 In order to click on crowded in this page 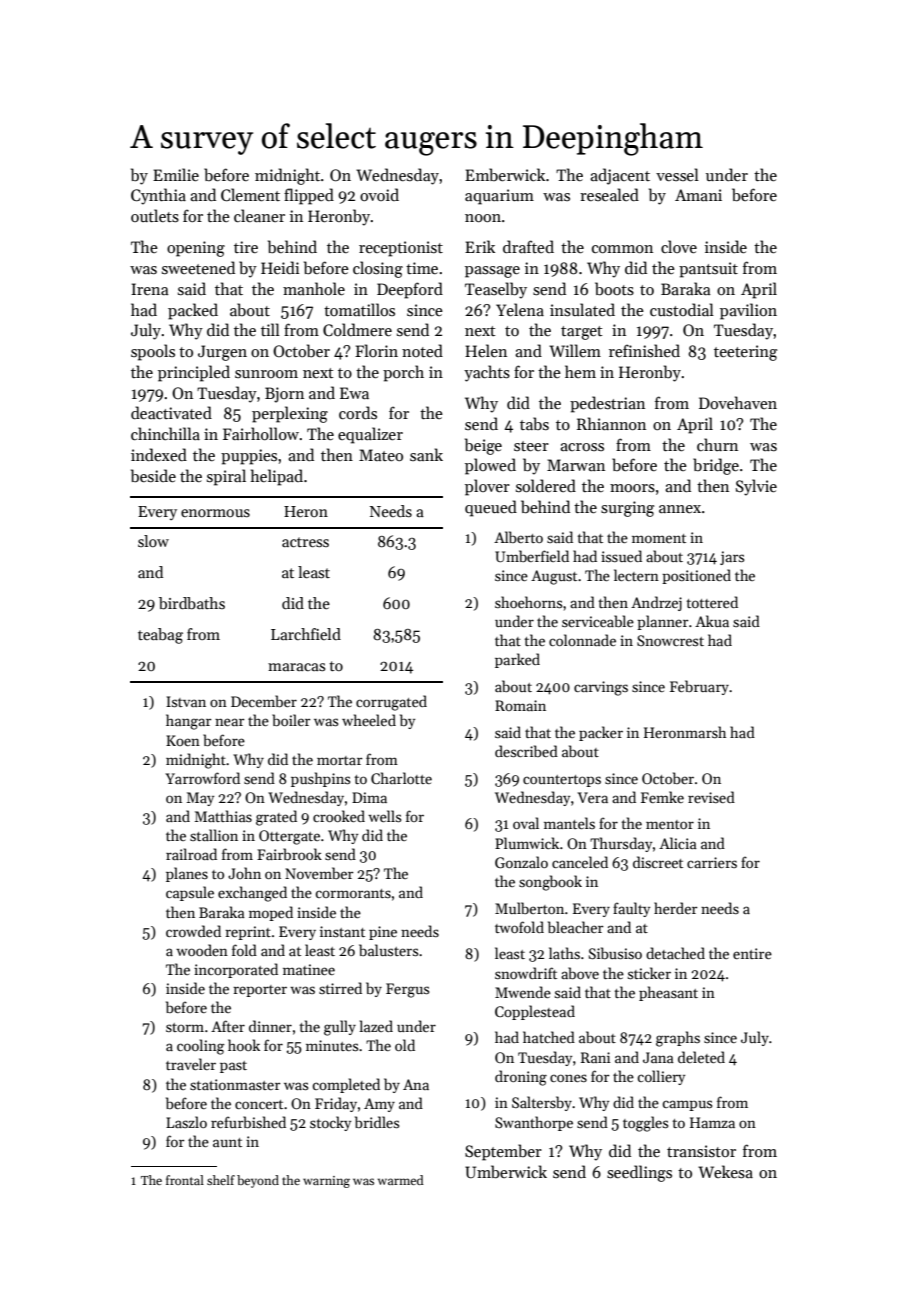, I will do `click(193, 931)`.
